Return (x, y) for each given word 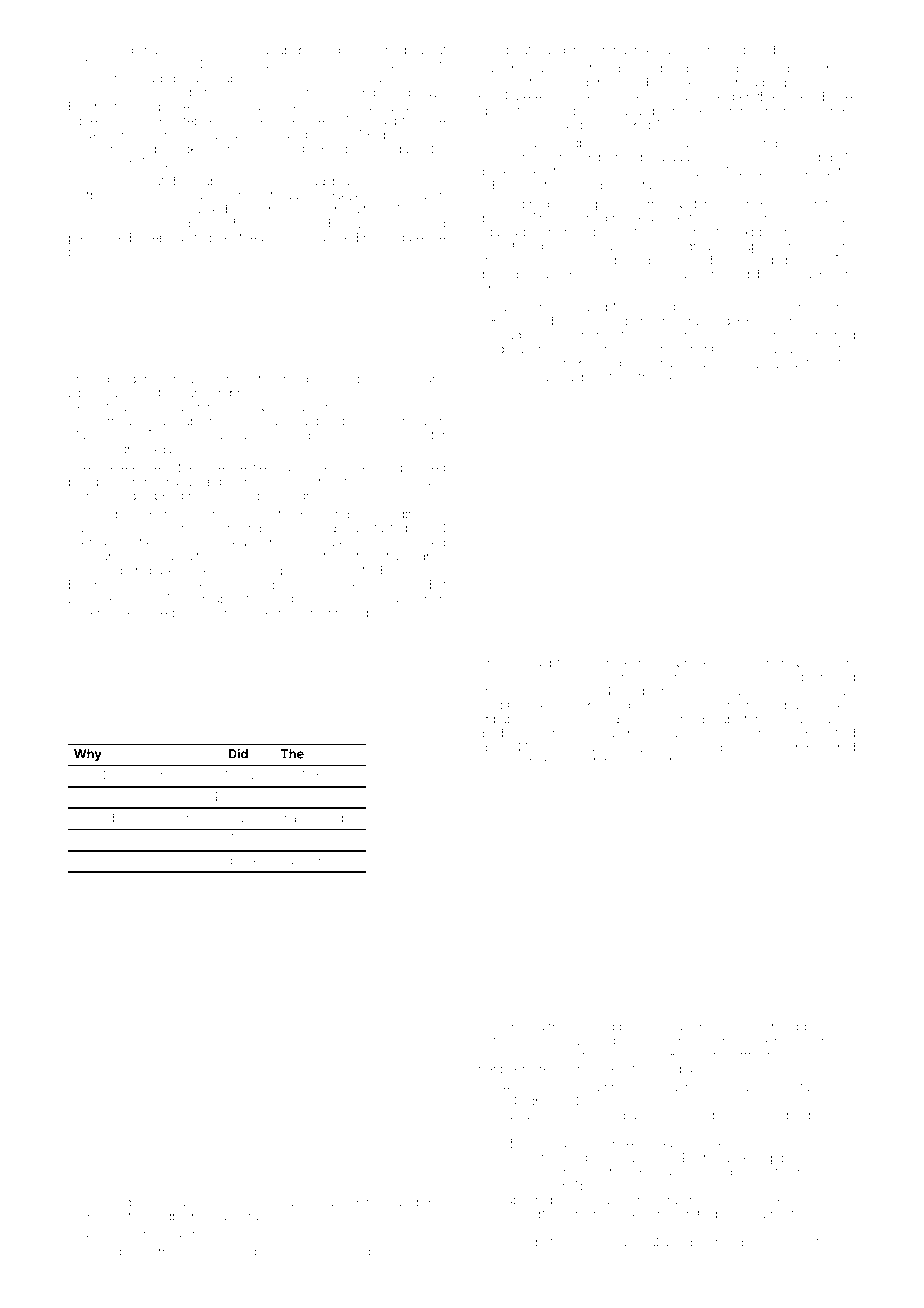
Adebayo (420, 94)
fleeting (753, 261)
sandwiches (138, 1202)
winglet (395, 1253)
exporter (683, 378)
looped (745, 51)
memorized (766, 1027)
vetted (365, 570)
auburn (498, 185)
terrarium (93, 557)
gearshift (107, 1217)
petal (80, 240)
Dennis (88, 181)
